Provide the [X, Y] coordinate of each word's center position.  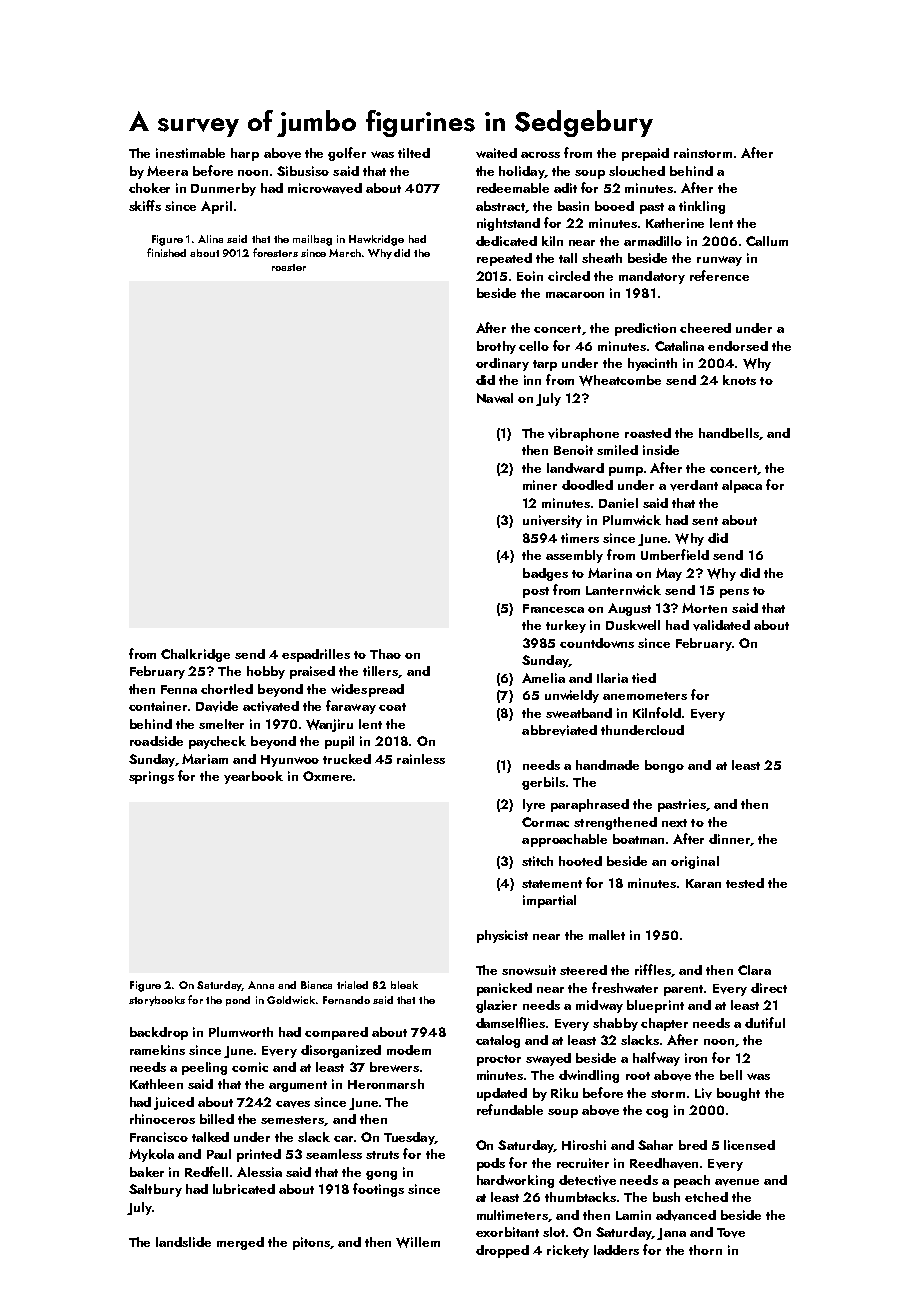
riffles [653, 969]
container [158, 706]
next [674, 823]
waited [496, 153]
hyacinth [652, 364]
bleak [404, 985]
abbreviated [559, 730]
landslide [183, 1242]
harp [245, 154]
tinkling [702, 207]
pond [238, 1001]
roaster [289, 267]
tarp [545, 365]
